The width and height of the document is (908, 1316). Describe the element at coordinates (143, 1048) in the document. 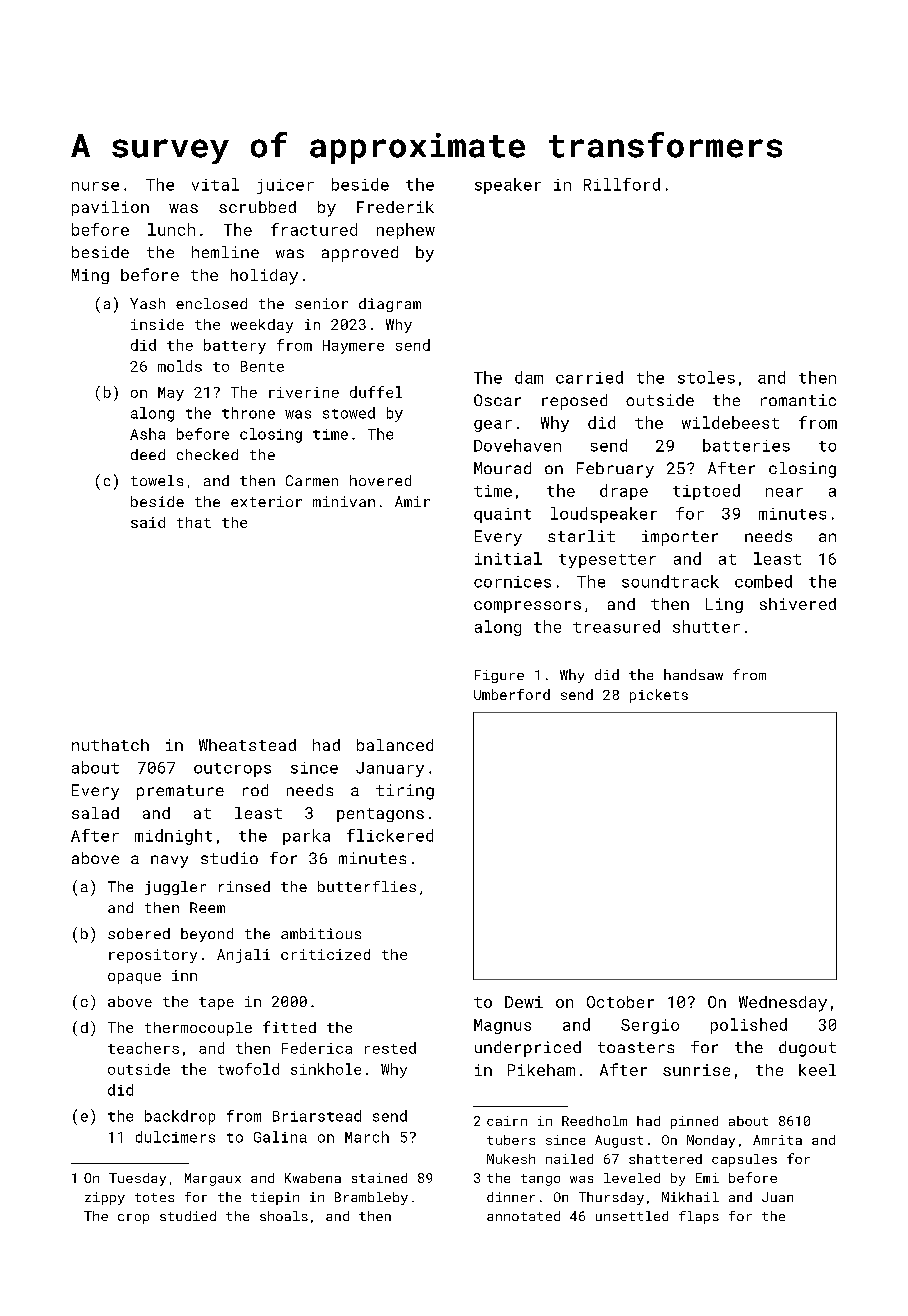

I see `teachers` at that location.
